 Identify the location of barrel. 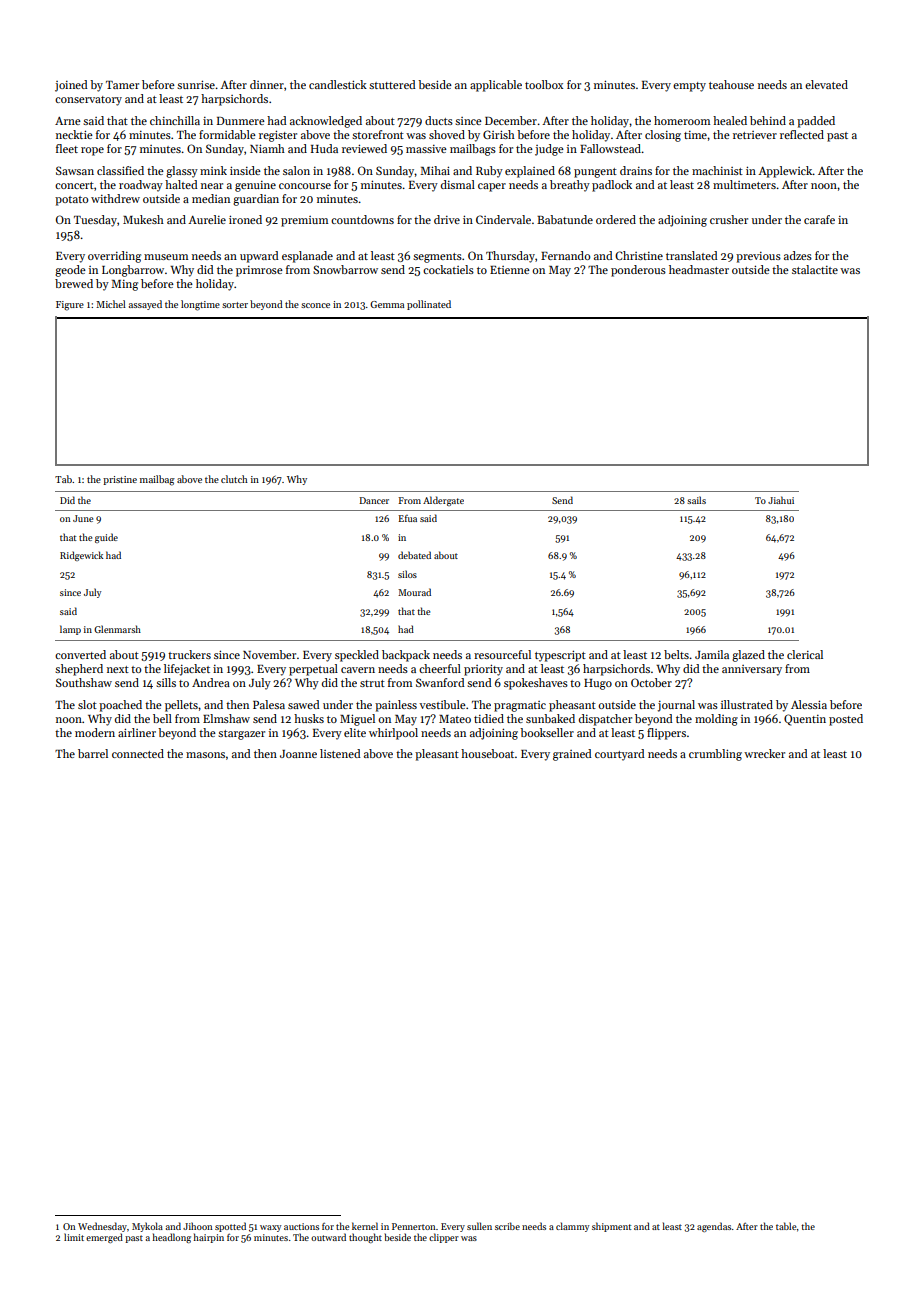
(93, 753).
